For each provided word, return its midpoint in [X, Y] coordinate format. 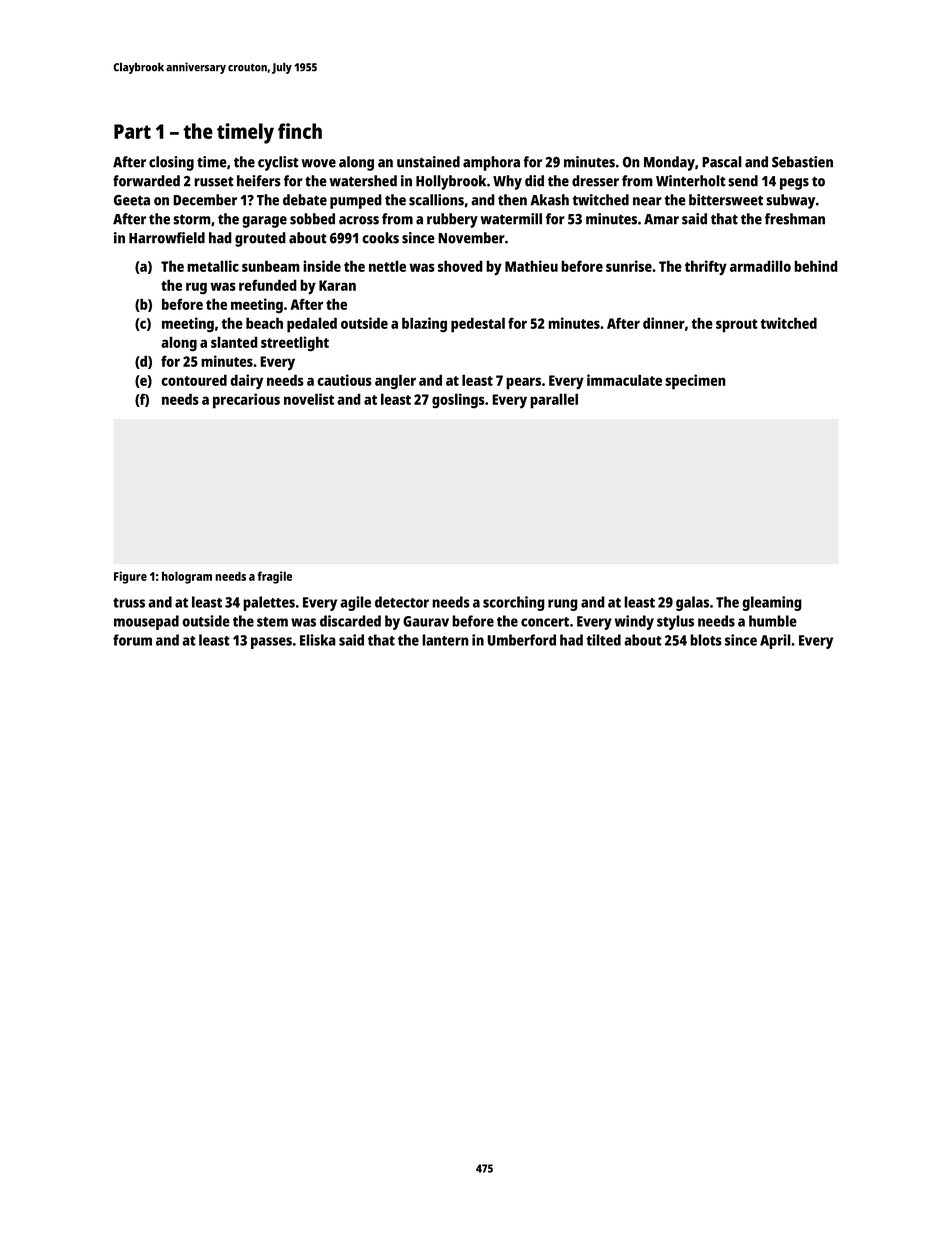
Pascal [722, 162]
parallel [554, 401]
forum [132, 640]
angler [395, 381]
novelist [309, 399]
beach [264, 323]
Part [132, 131]
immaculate [624, 380]
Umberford [521, 640]
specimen [695, 382]
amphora [491, 163]
